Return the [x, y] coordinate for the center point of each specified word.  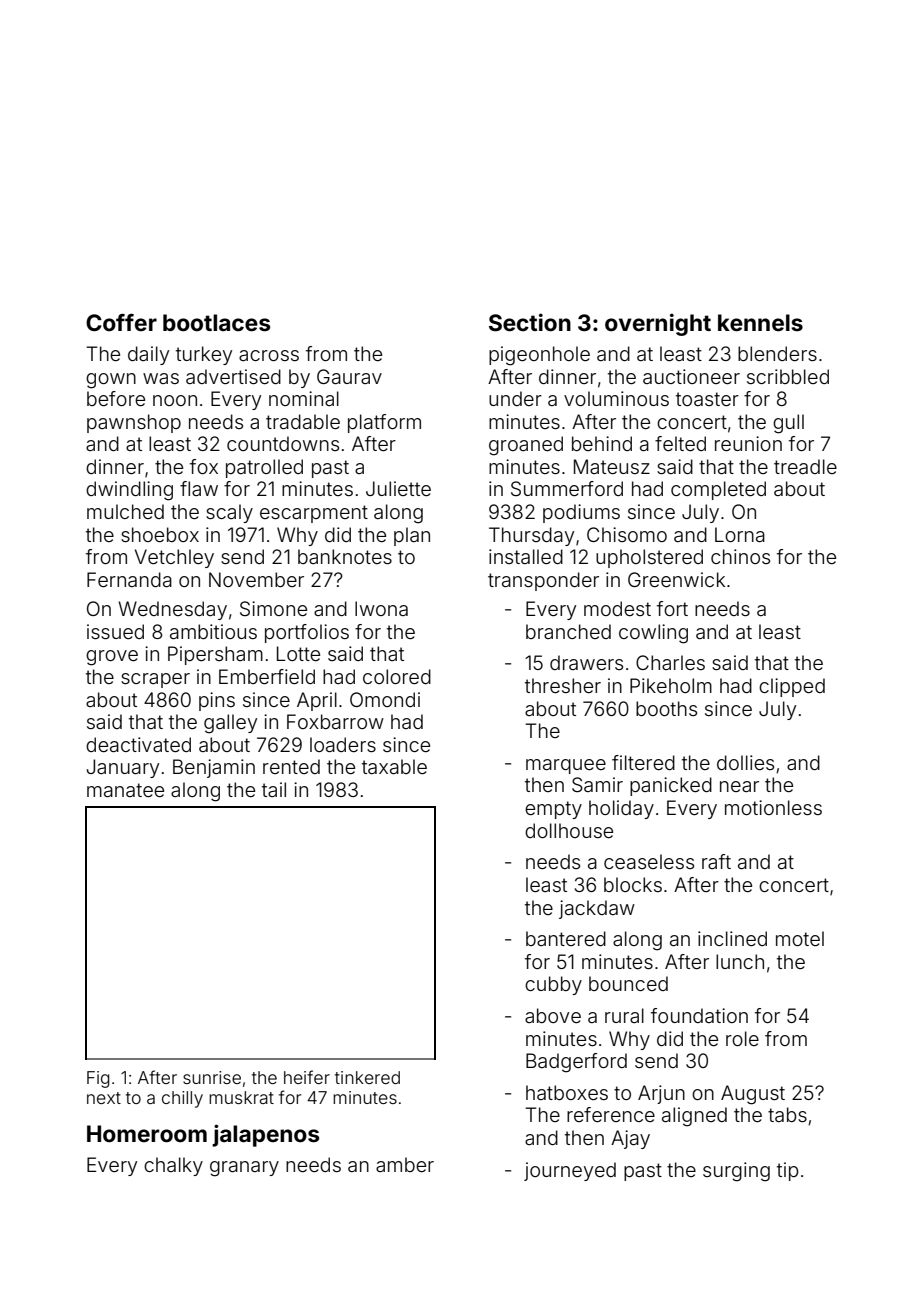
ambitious [213, 631]
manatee [125, 790]
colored [397, 676]
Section [530, 322]
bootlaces [216, 323]
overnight [658, 324]
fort [672, 608]
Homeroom [147, 1134]
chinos [740, 556]
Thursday [531, 536]
